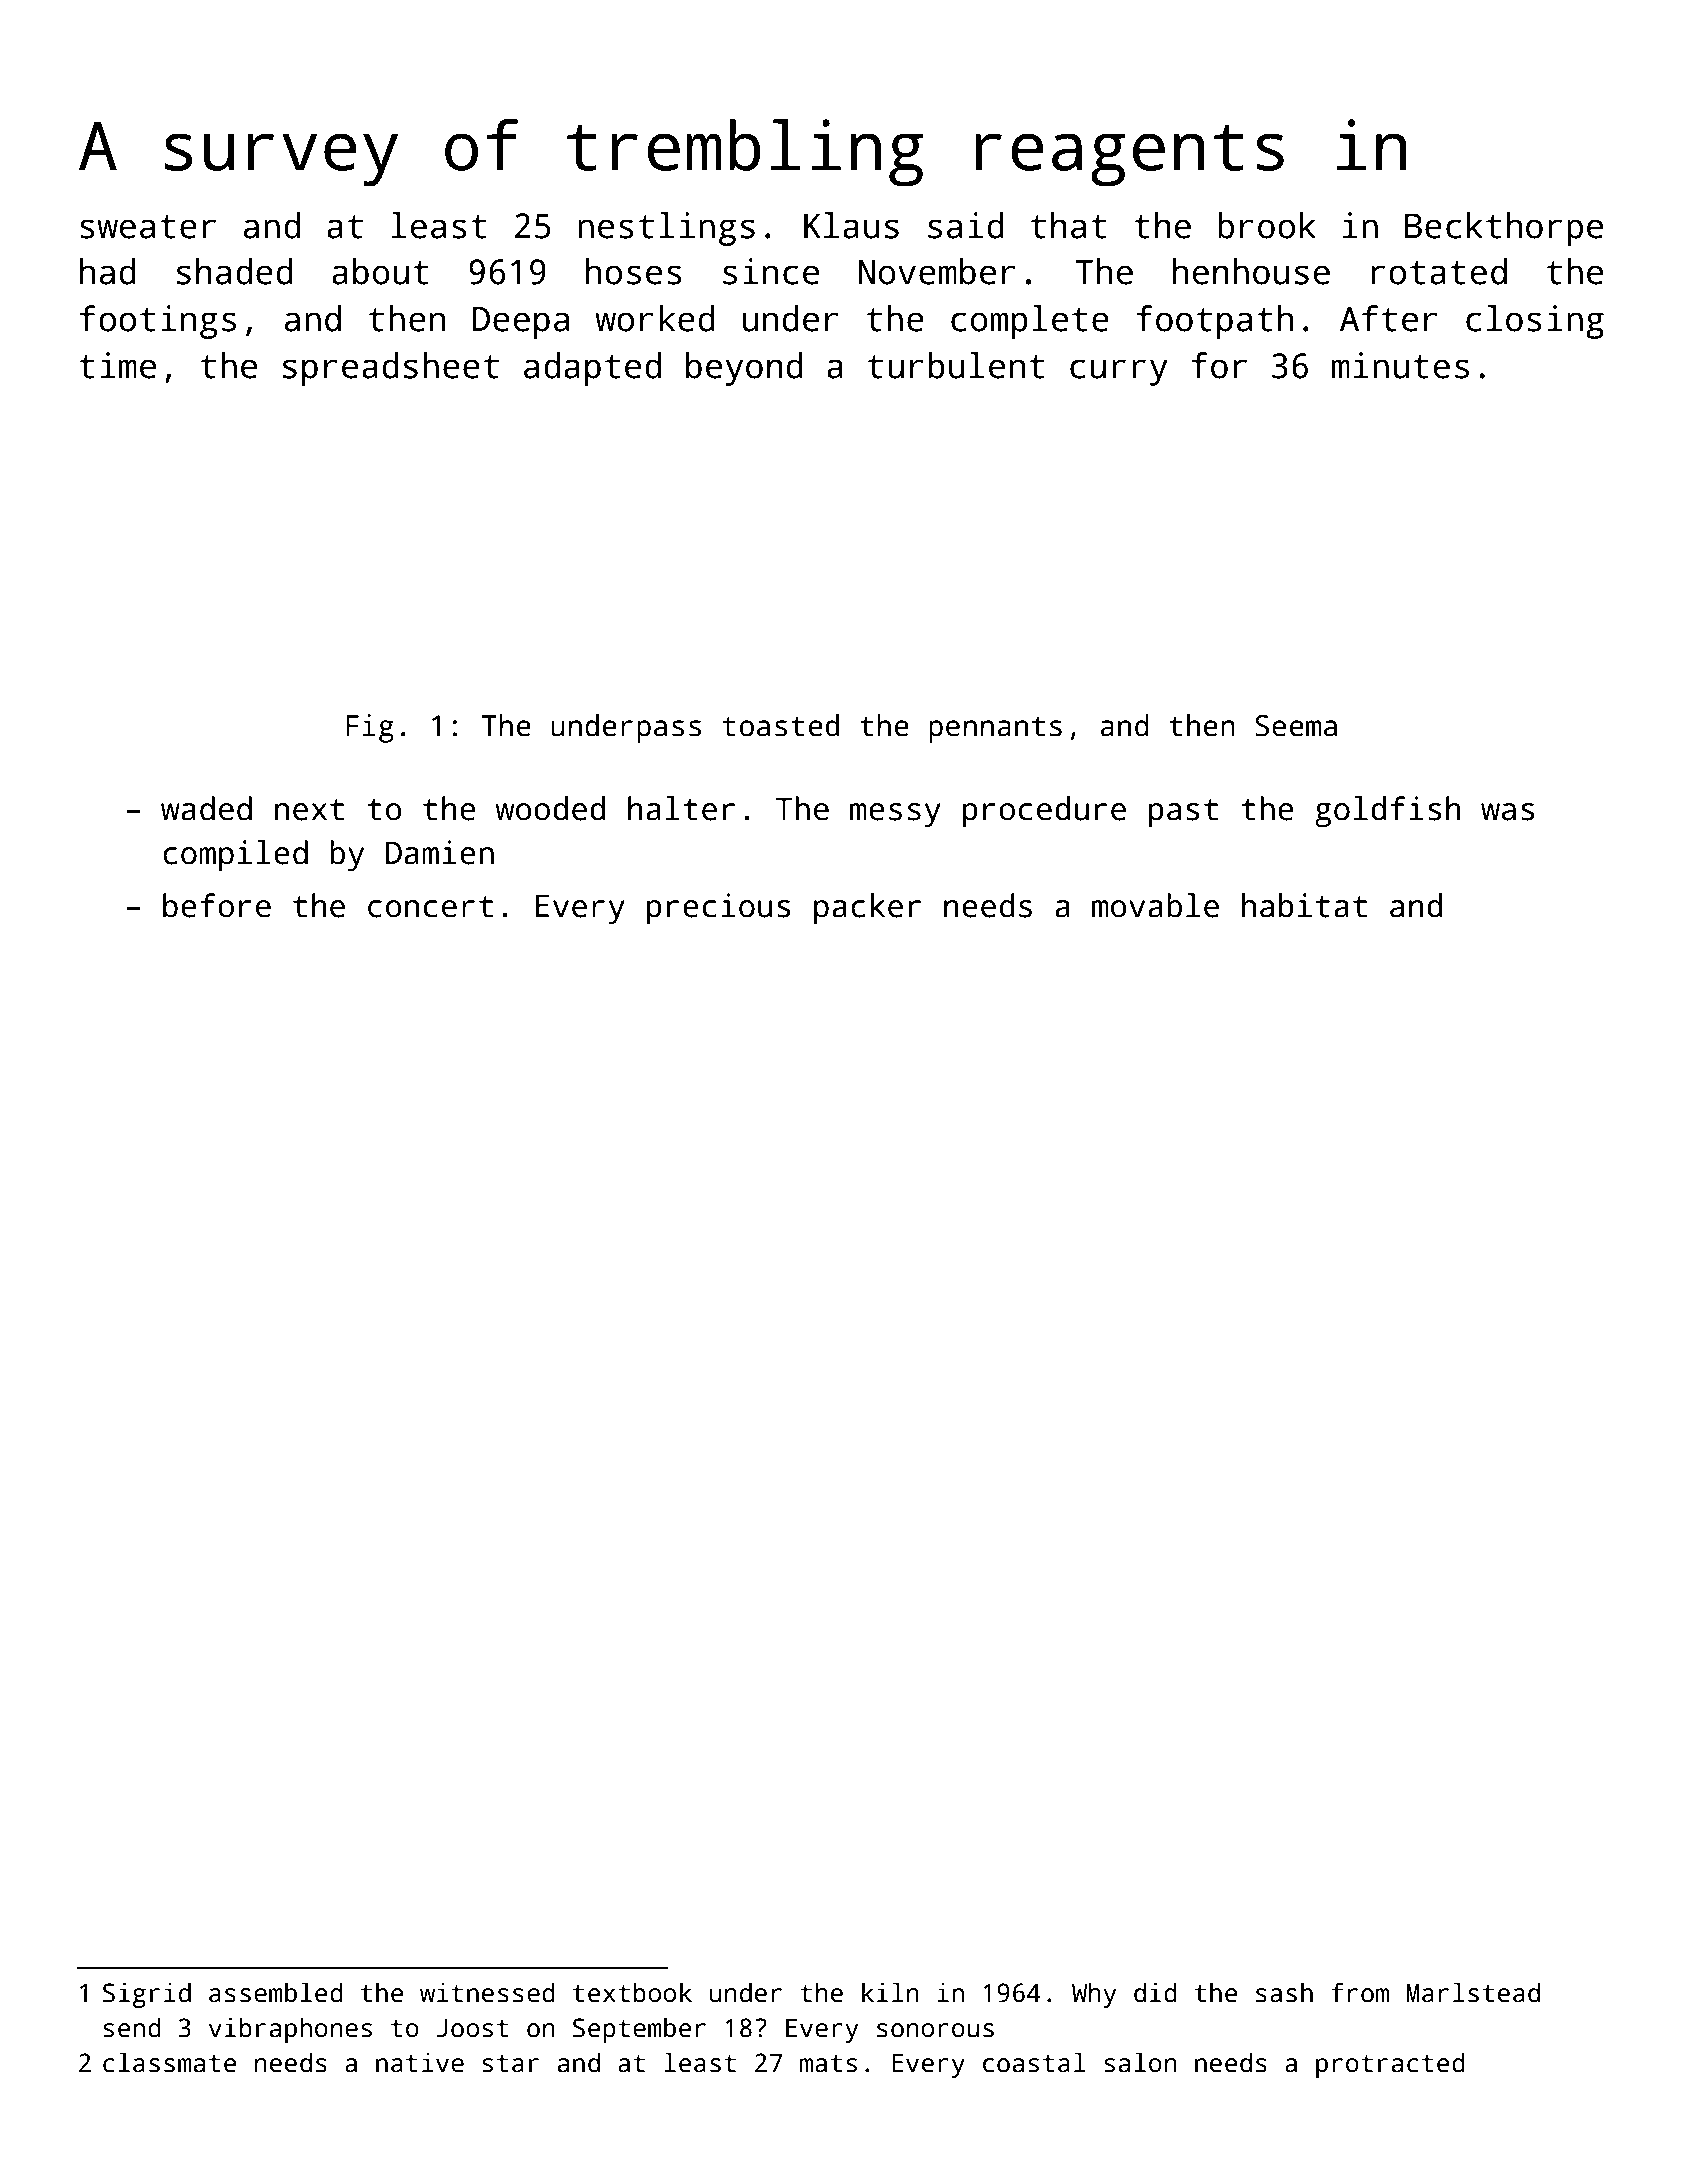 This image has height=2178, width=1683. What do you see at coordinates (1296, 726) in the image?
I see `Seema` at bounding box center [1296, 726].
